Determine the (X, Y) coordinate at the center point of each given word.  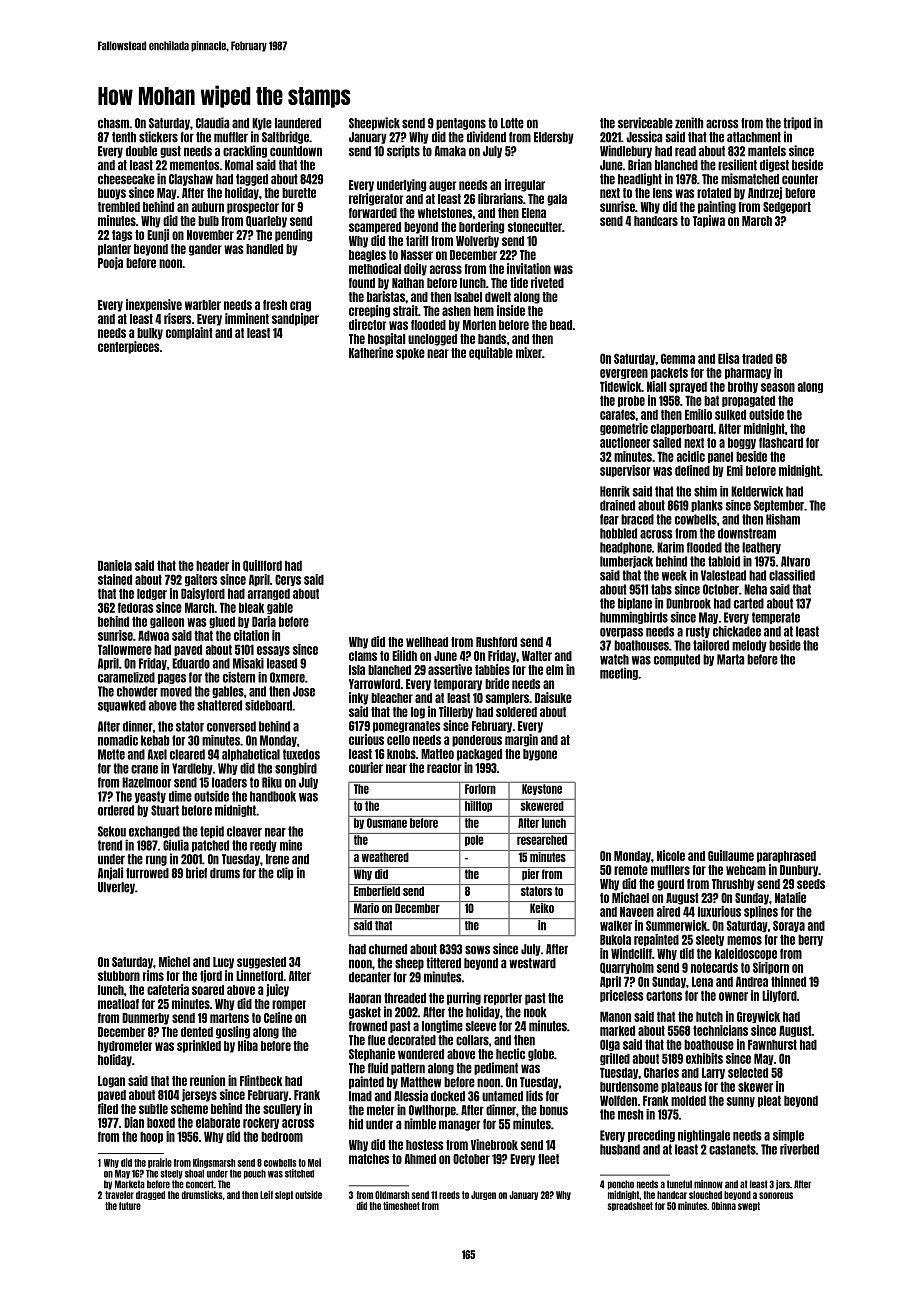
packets (669, 373)
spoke (410, 354)
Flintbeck (261, 1080)
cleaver (244, 831)
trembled (119, 207)
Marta (731, 659)
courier (366, 767)
